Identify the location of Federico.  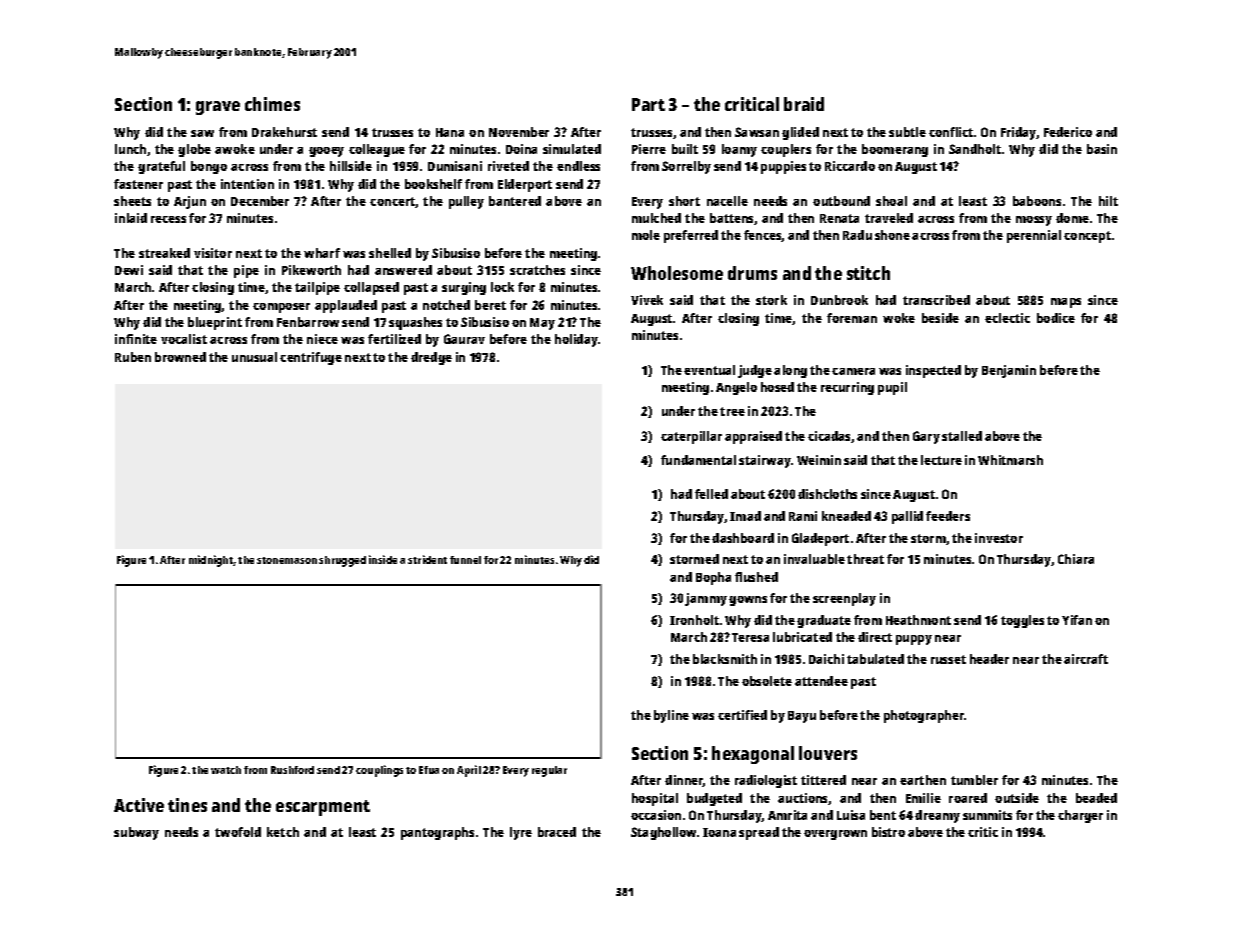
(1068, 132).
